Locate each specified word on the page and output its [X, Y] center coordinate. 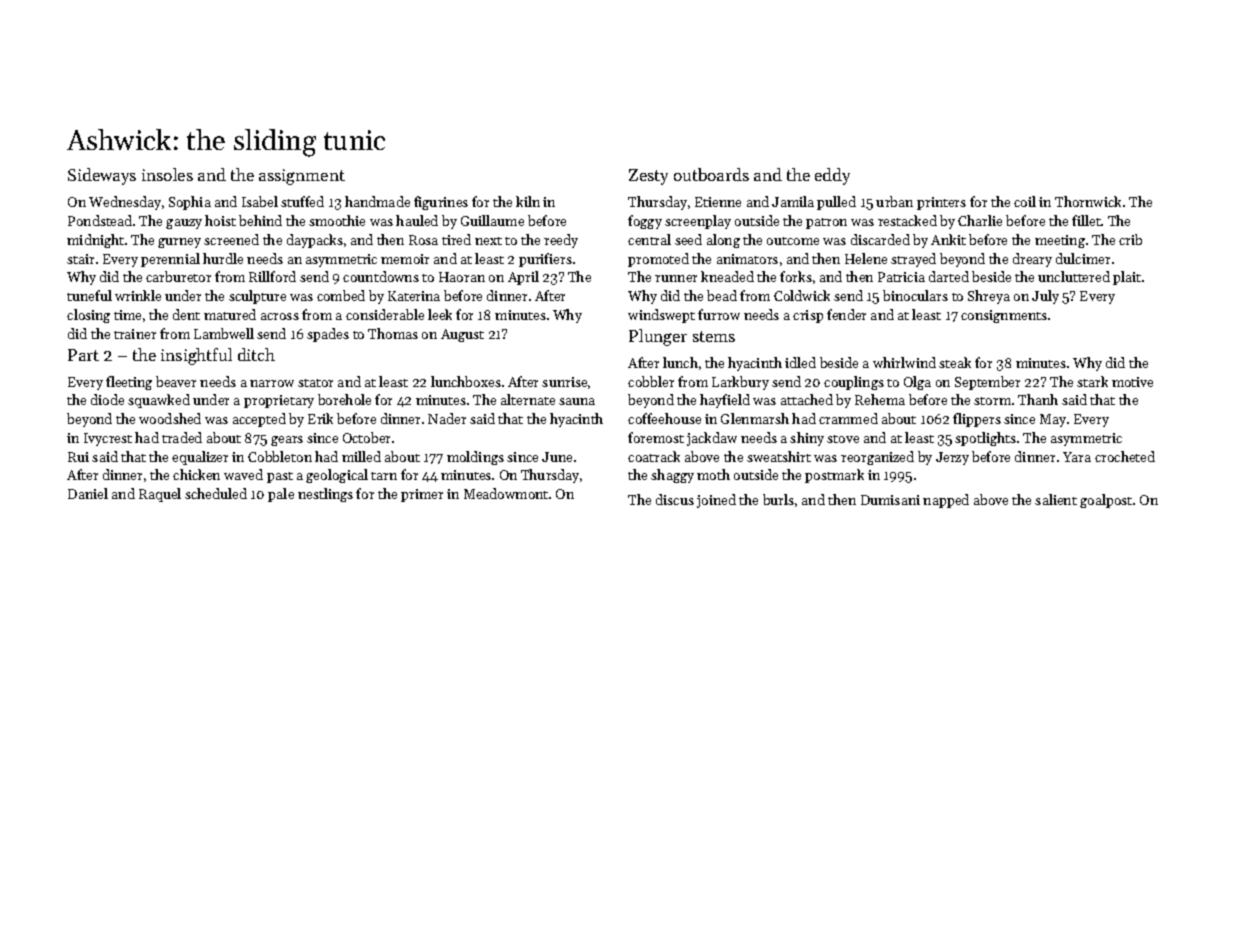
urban [894, 201]
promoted [658, 260]
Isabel [260, 201]
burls [778, 499]
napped [946, 501]
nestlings [325, 495]
